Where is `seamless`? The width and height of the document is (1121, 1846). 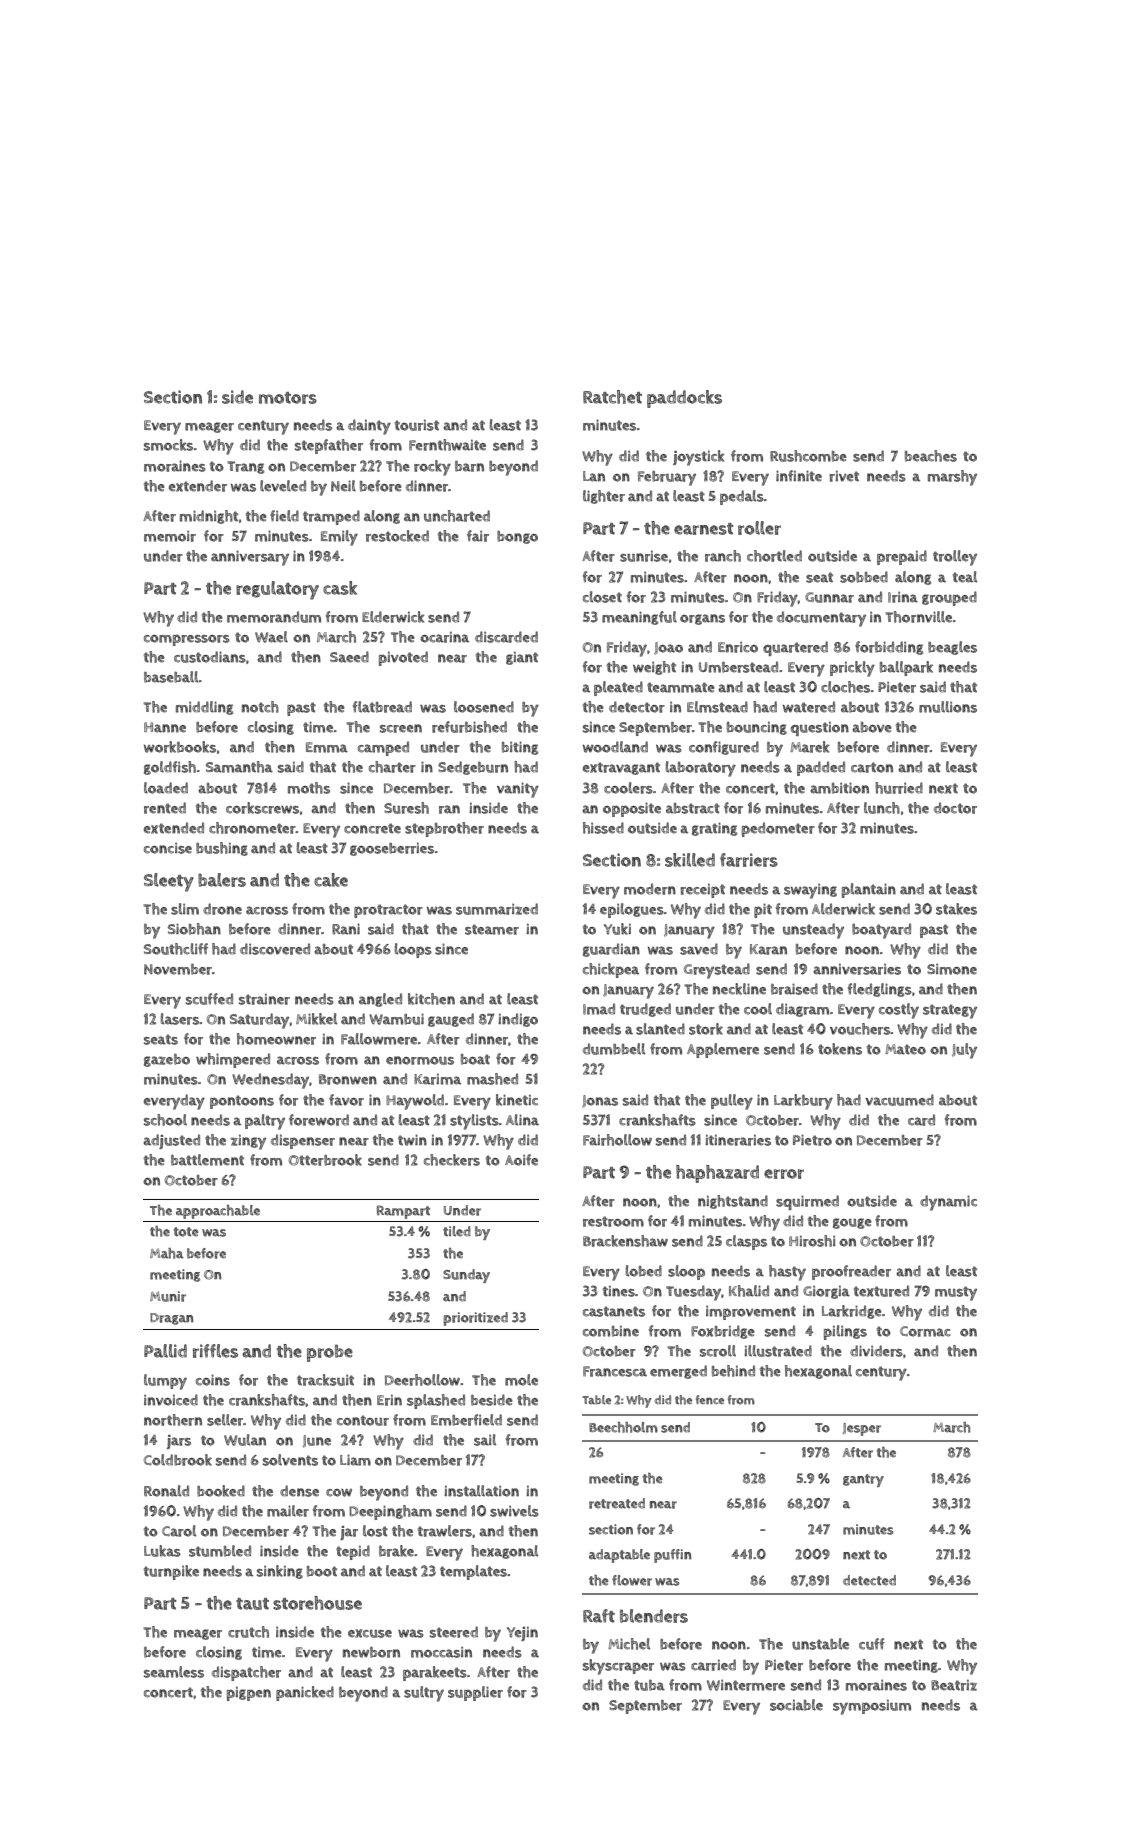 seamless is located at coordinates (174, 1672).
